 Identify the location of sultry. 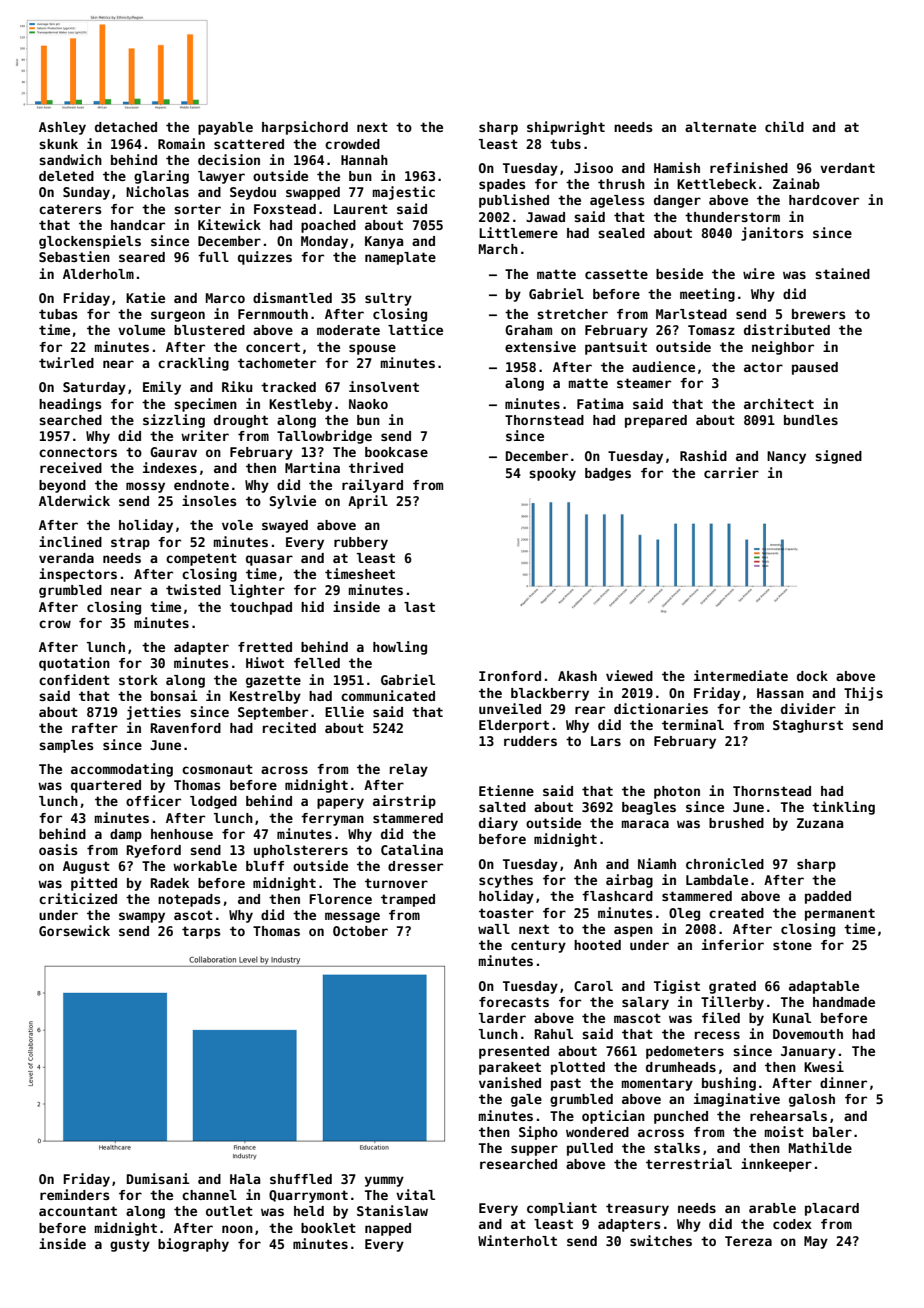
(388, 299).
